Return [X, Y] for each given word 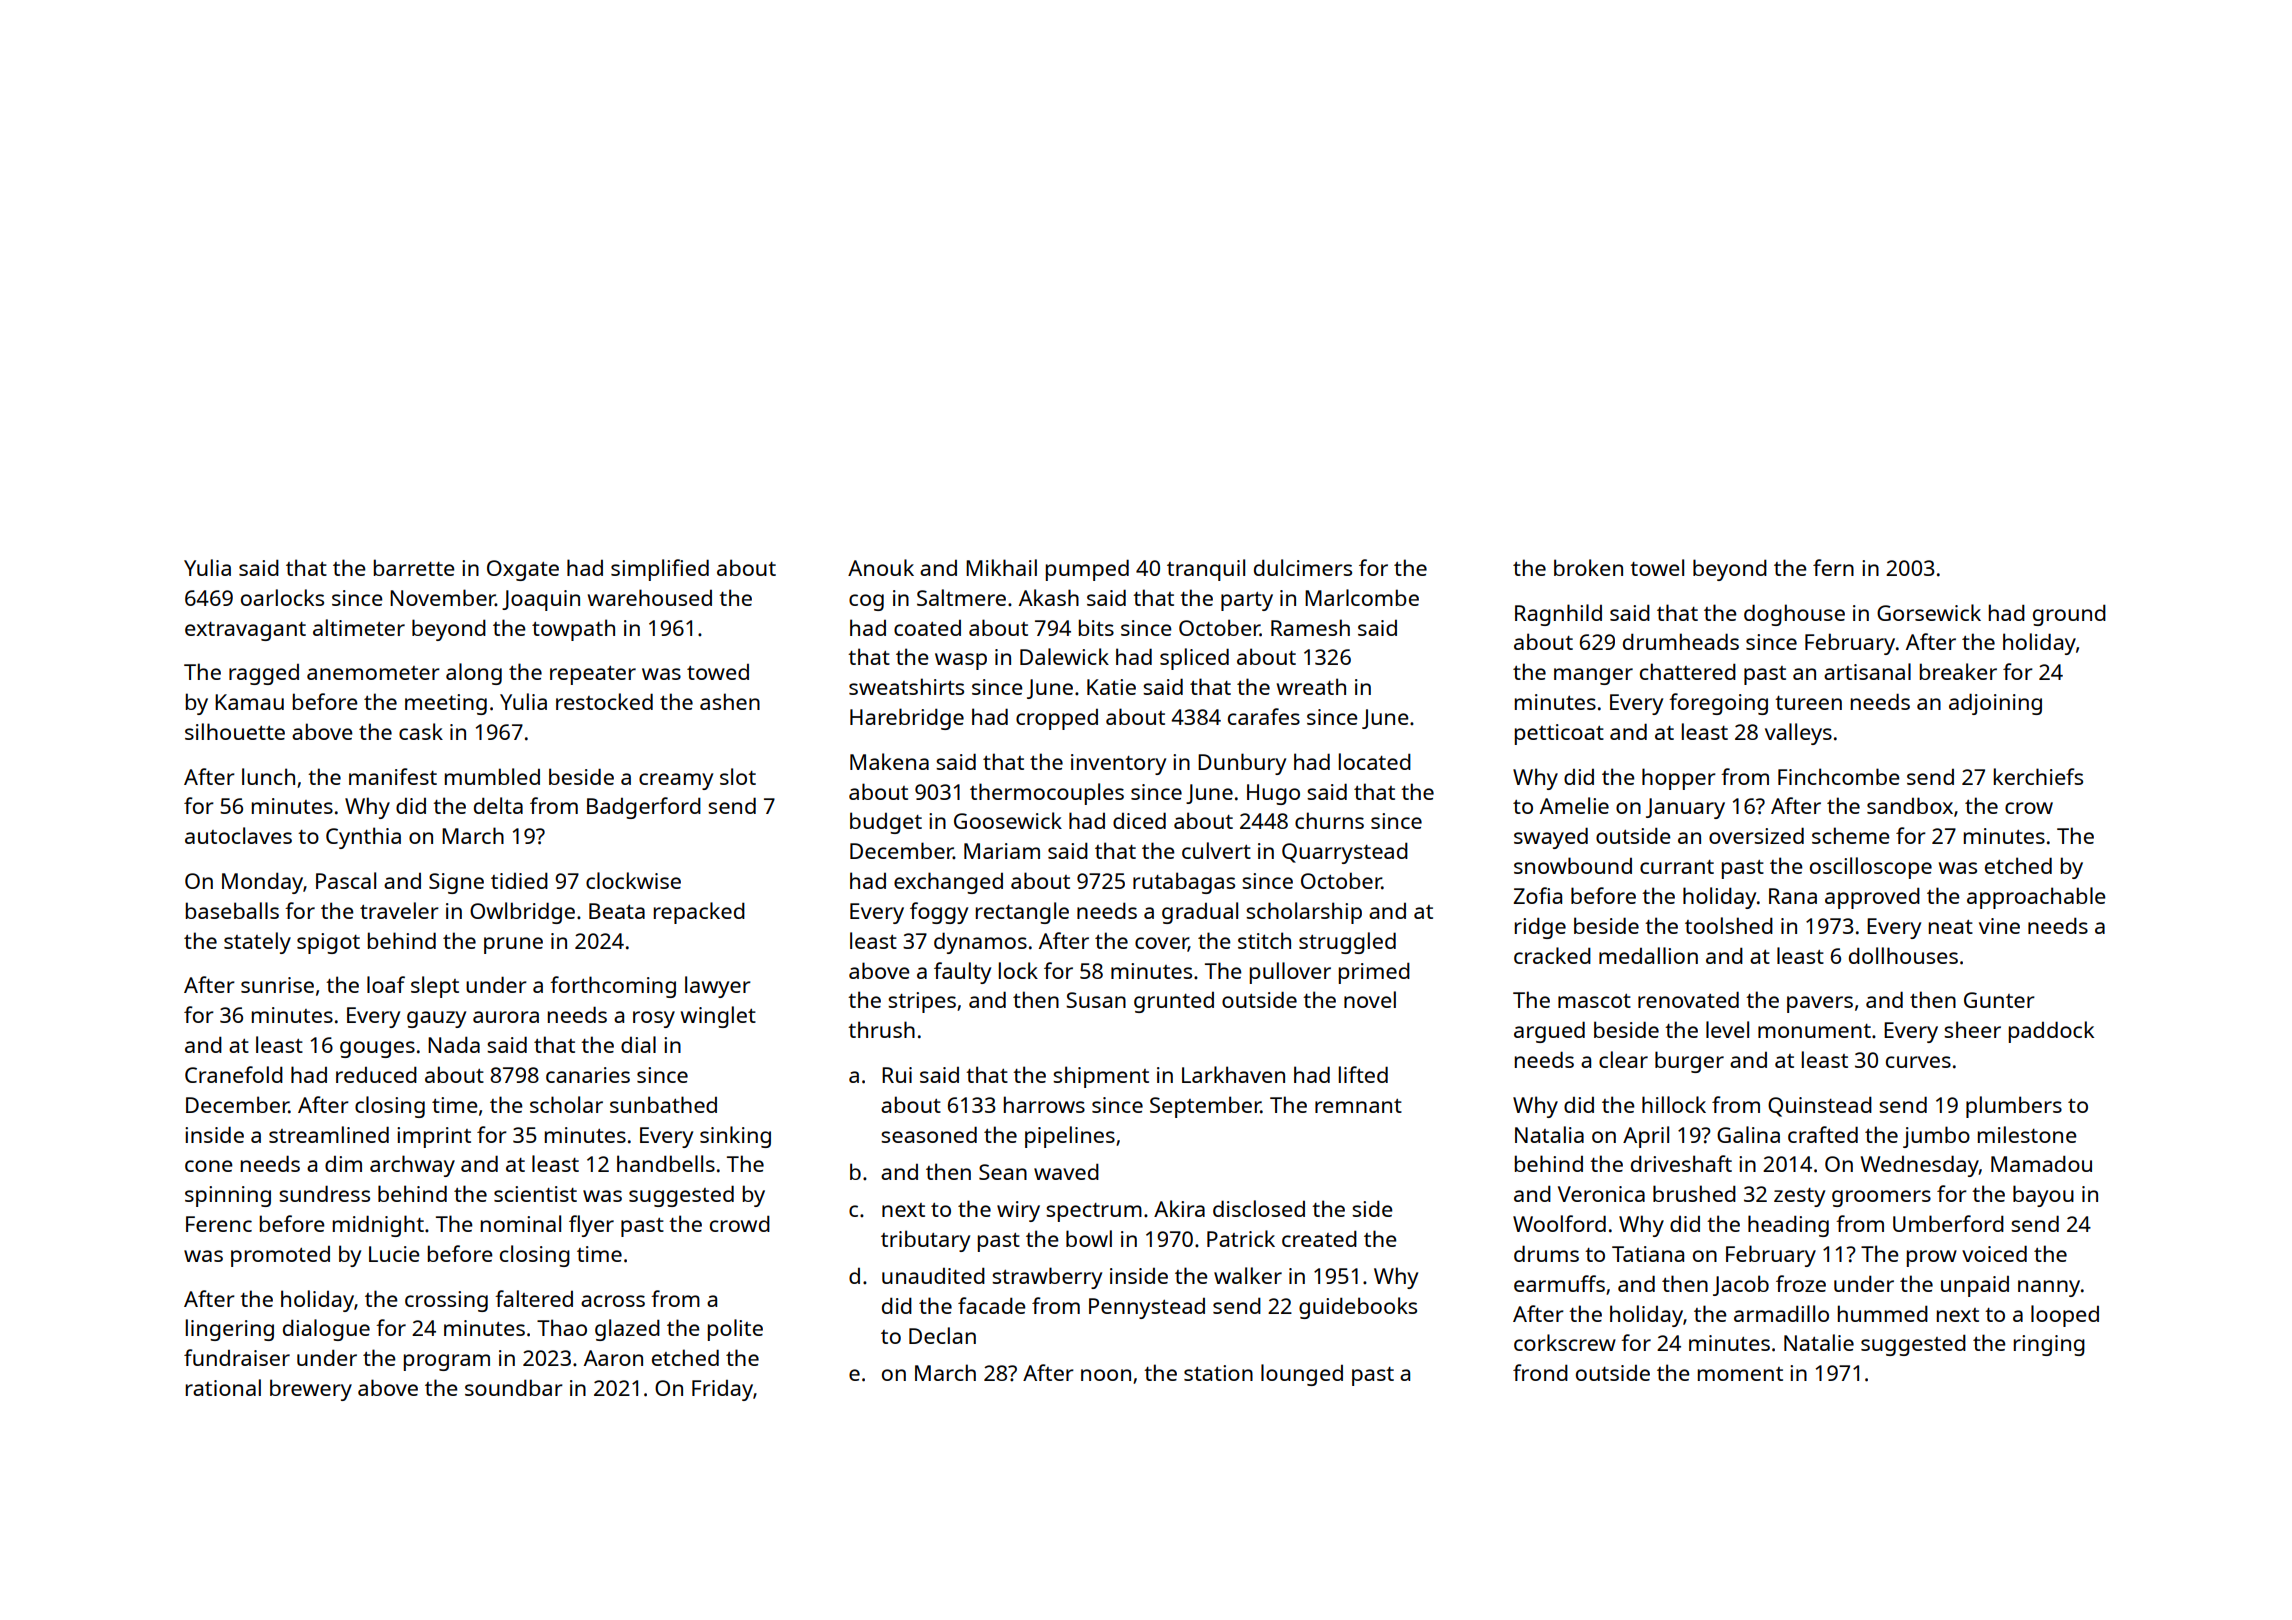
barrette [414, 567]
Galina [1748, 1134]
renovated [1688, 999]
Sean [1003, 1172]
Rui [897, 1075]
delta [498, 805]
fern [1833, 567]
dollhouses [1903, 955]
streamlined [329, 1134]
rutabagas [1184, 883]
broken [1588, 567]
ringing [2049, 1345]
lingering [230, 1330]
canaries [588, 1075]
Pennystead [1147, 1308]
